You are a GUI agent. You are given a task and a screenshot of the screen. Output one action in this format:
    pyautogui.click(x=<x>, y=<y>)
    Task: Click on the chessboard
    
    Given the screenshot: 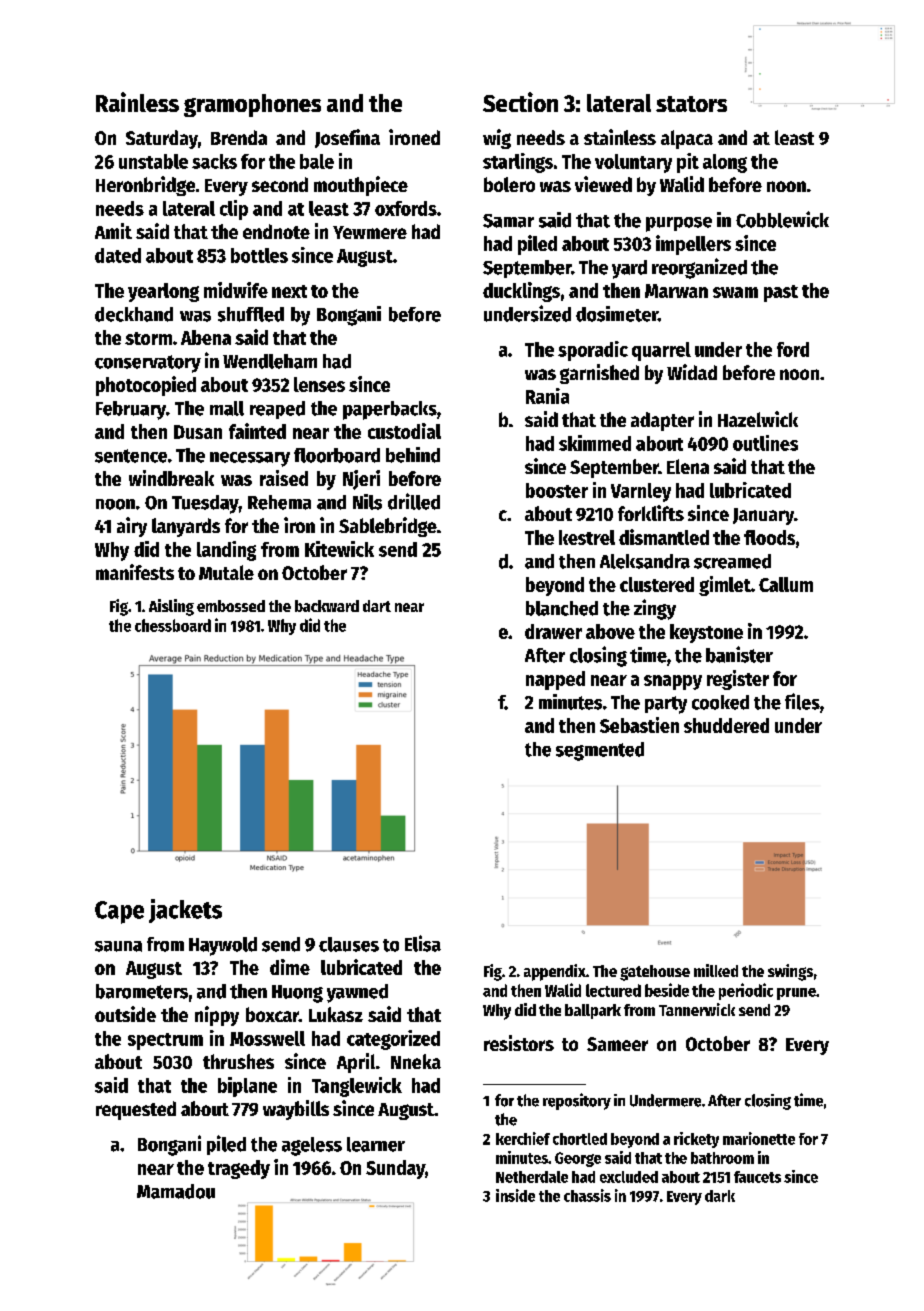 What is the action you would take?
    pyautogui.click(x=173, y=625)
